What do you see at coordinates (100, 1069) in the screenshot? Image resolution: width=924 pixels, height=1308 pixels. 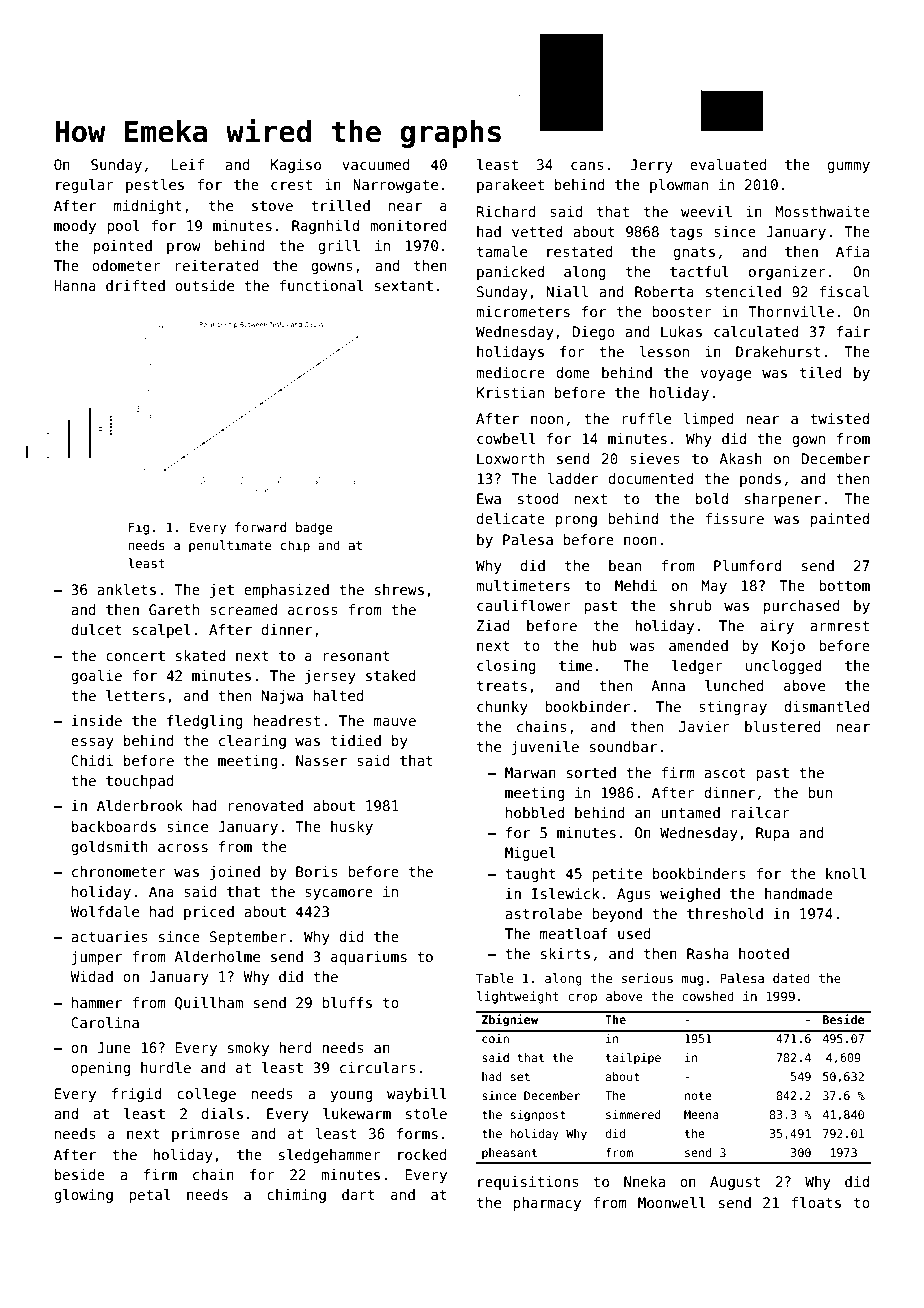 I see `opening` at bounding box center [100, 1069].
